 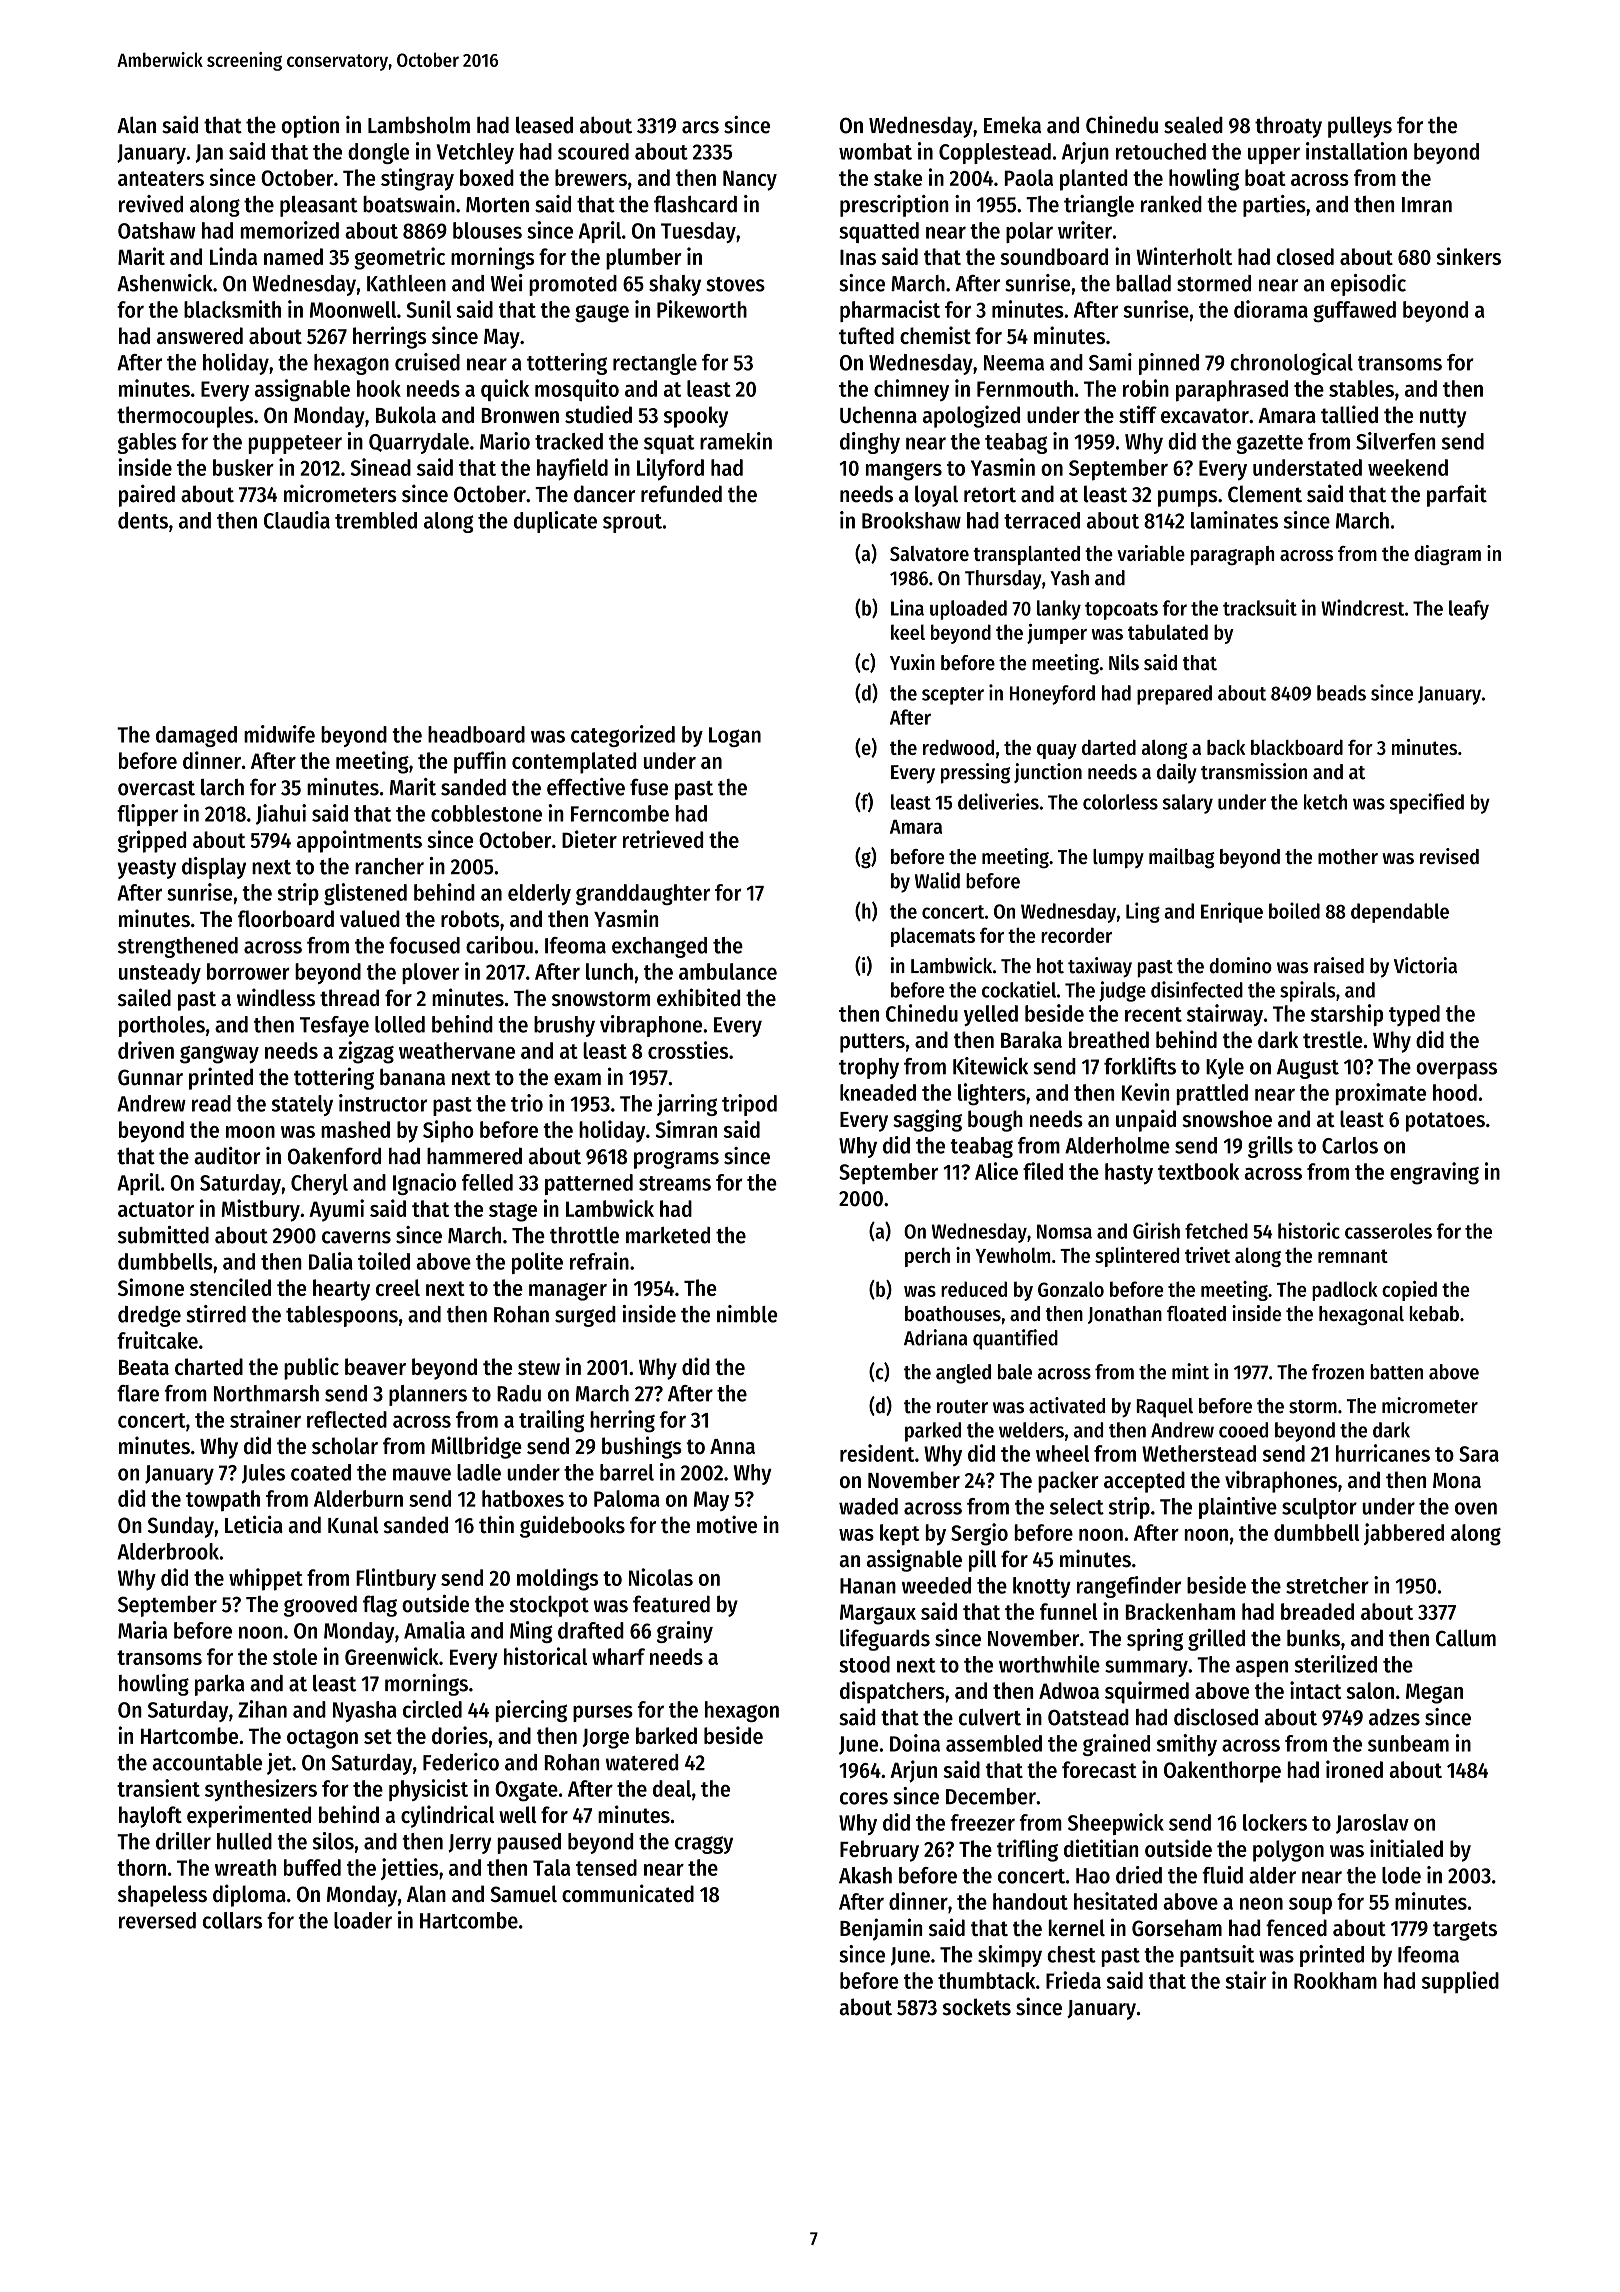 I want to click on grainy, so click(x=685, y=1632).
